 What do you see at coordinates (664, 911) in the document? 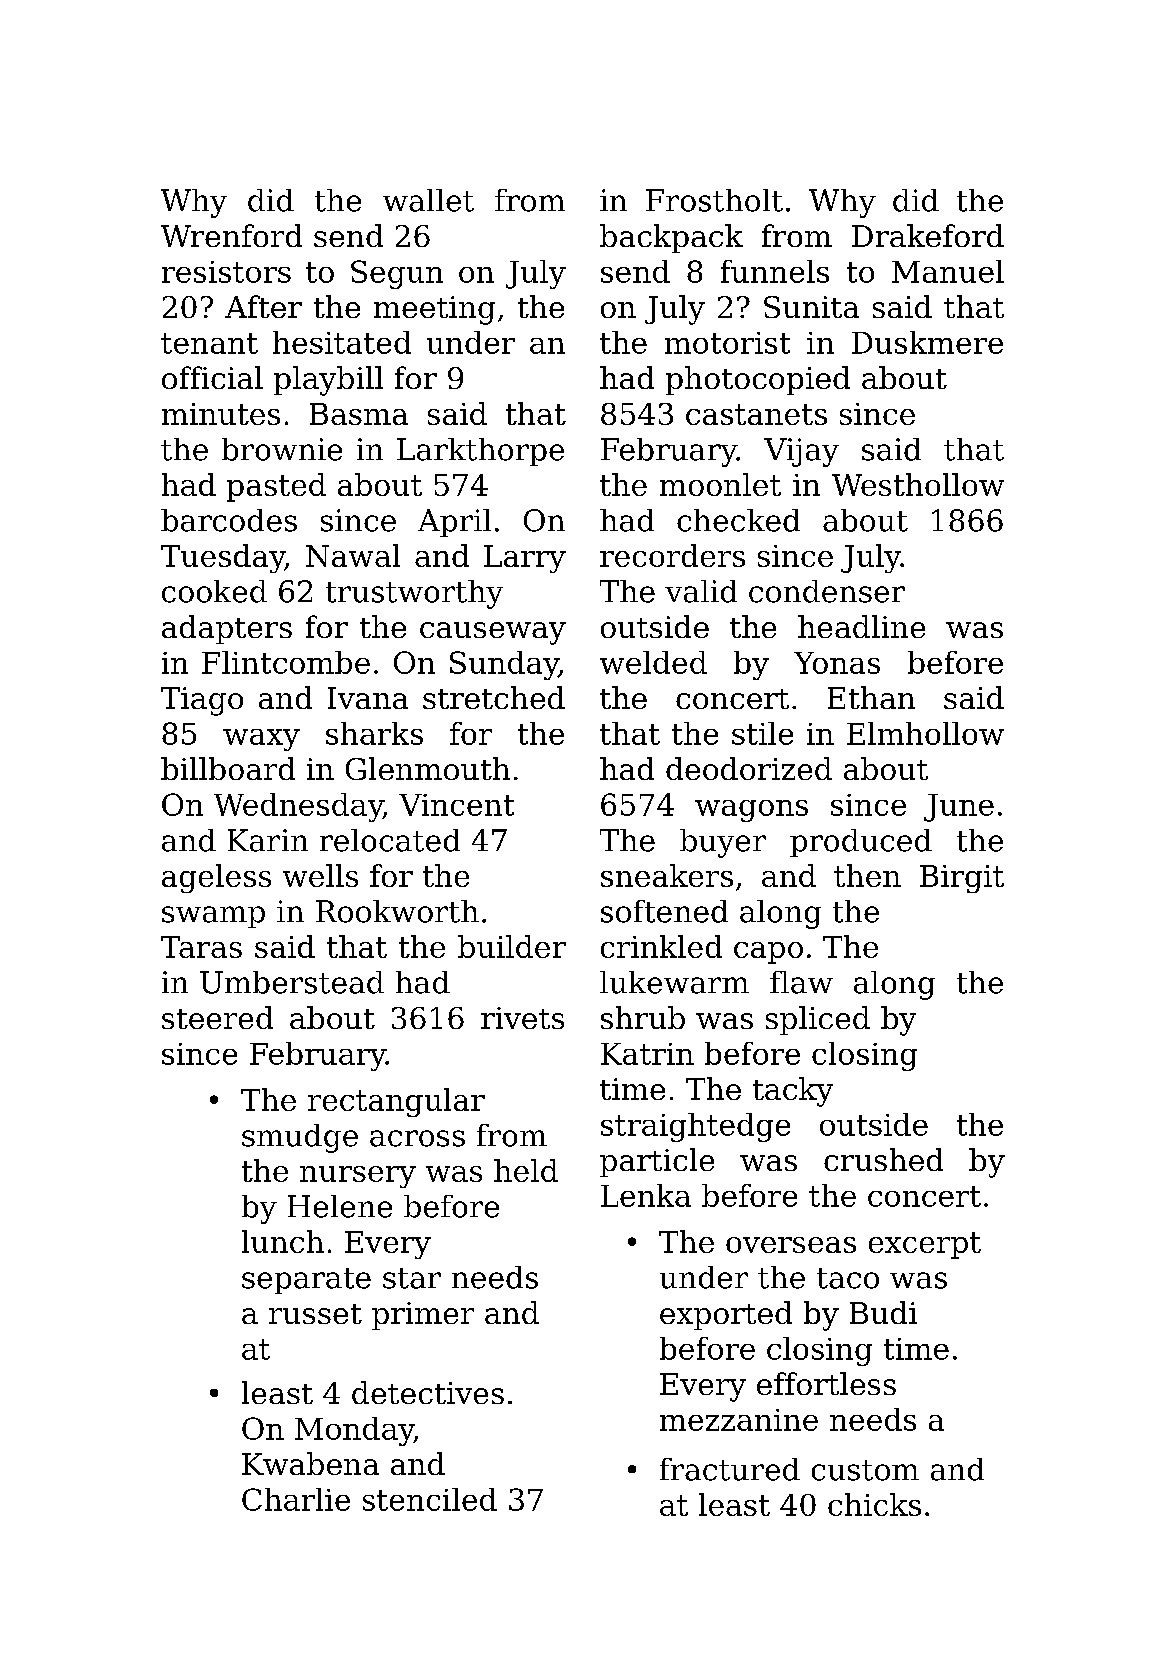
I see `softened` at bounding box center [664, 911].
